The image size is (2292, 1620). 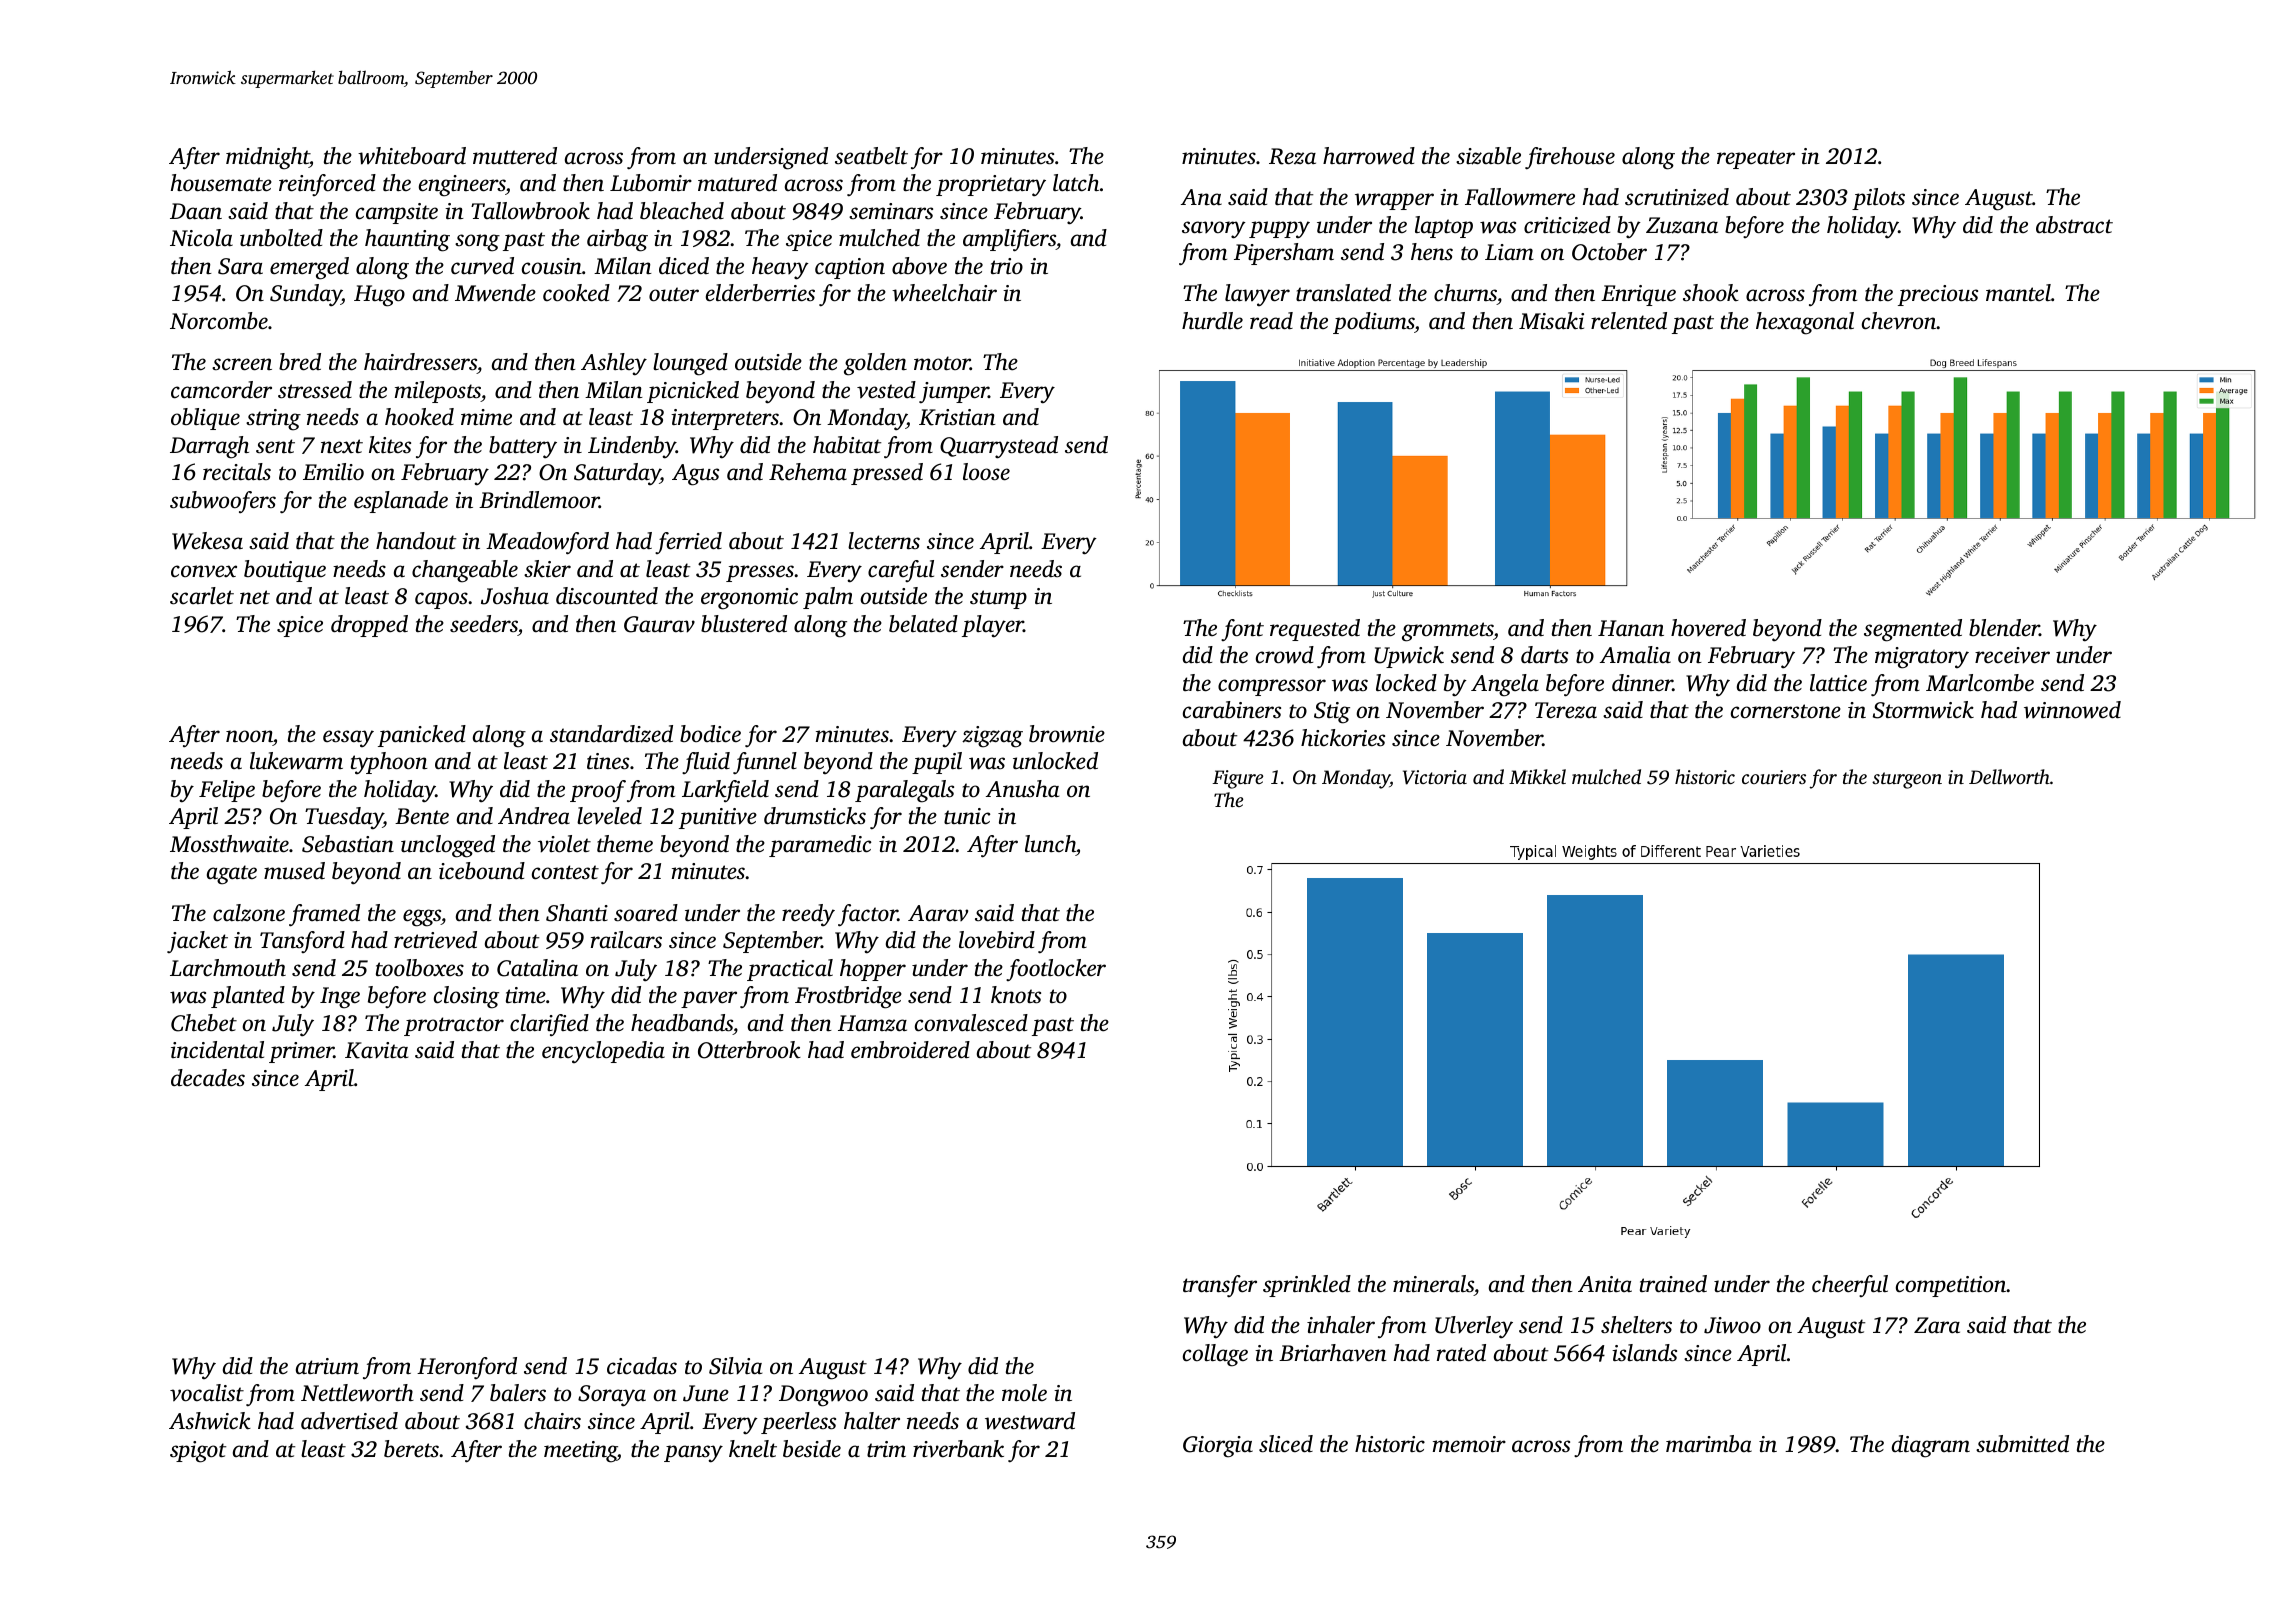 I want to click on hovered, so click(x=1708, y=628).
